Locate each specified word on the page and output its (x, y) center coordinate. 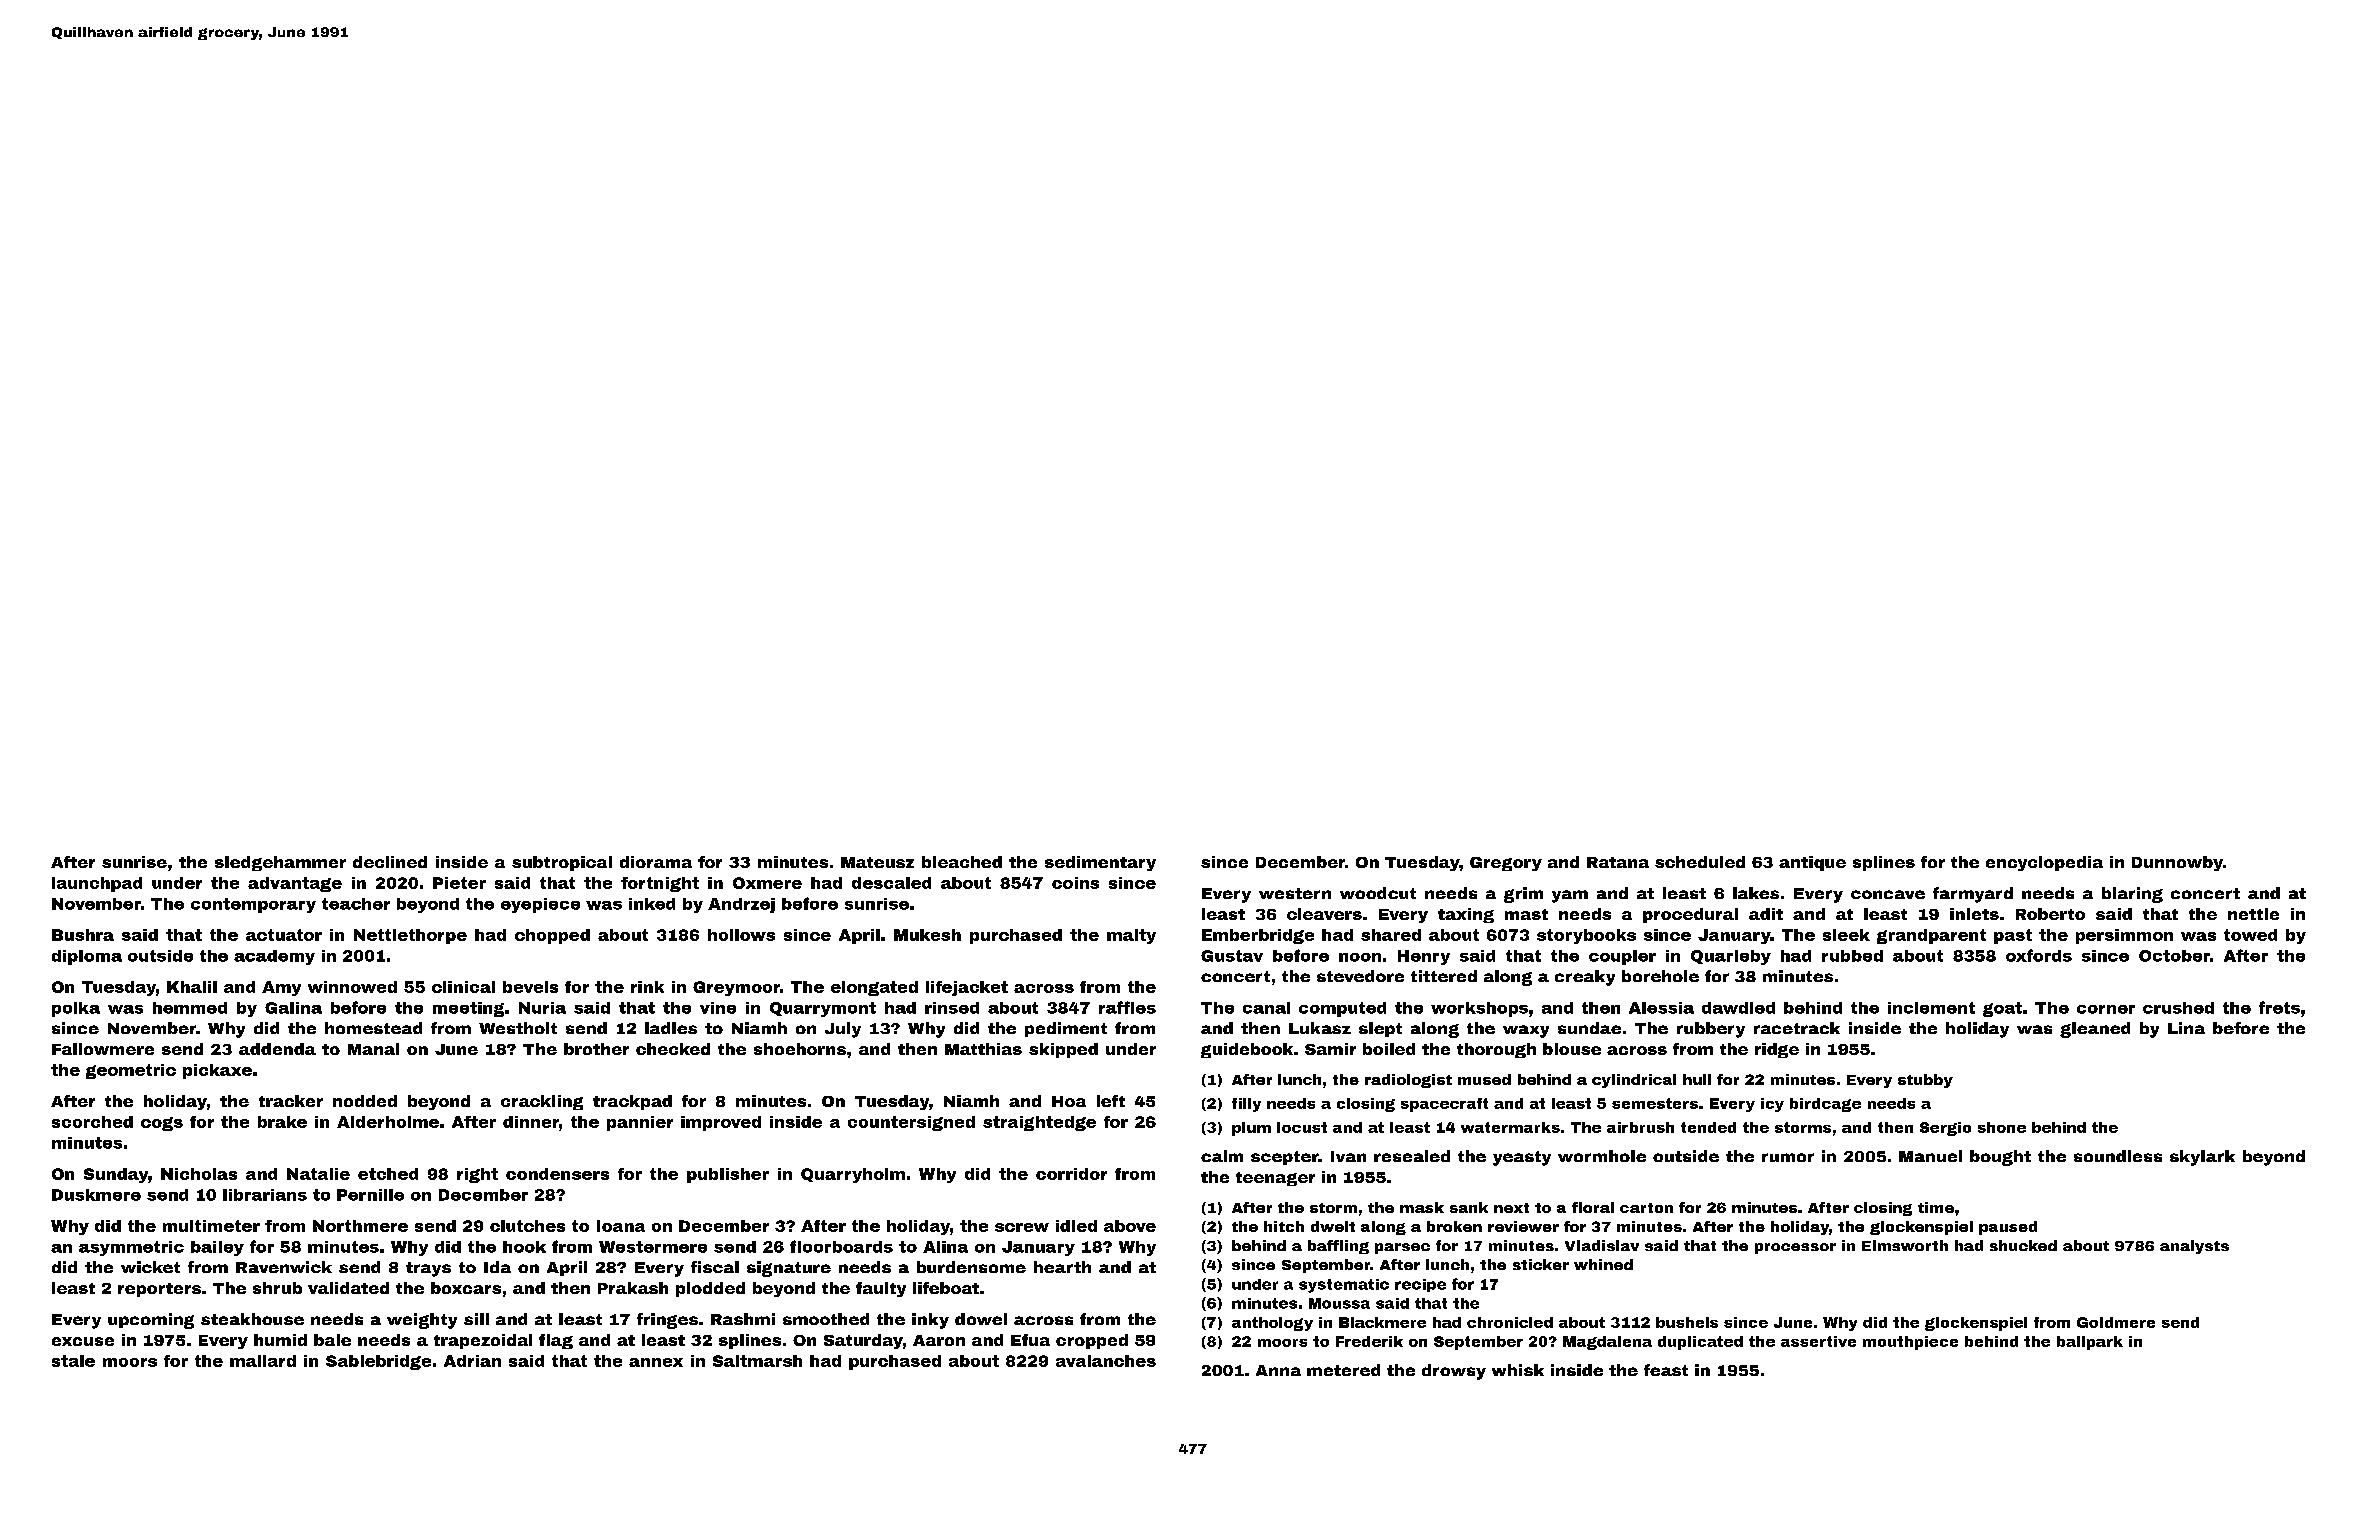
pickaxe (217, 1071)
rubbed (1852, 956)
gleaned (2095, 1030)
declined (390, 862)
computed (1342, 1009)
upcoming (151, 1321)
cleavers (1324, 914)
